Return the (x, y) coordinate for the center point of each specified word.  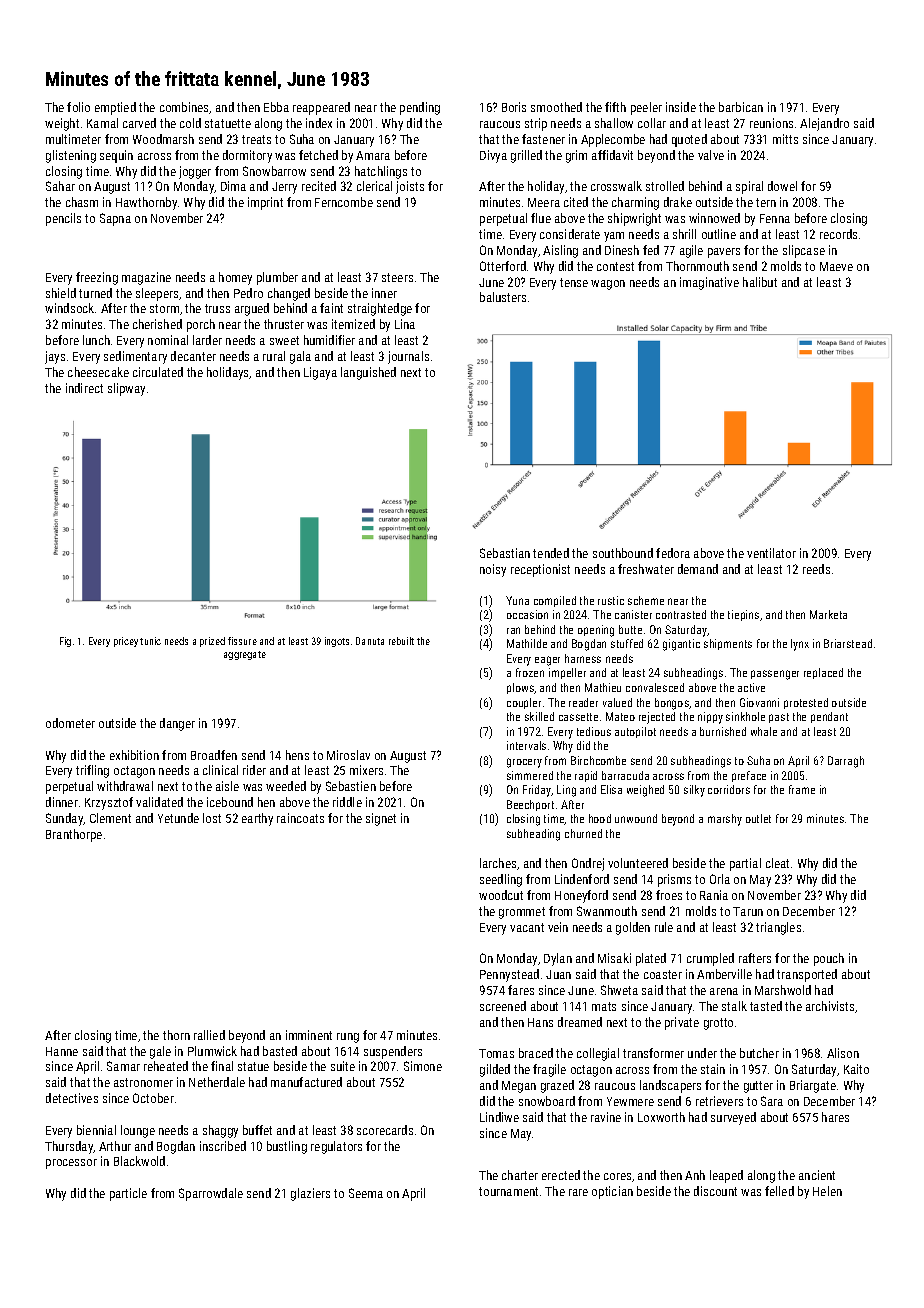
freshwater (646, 569)
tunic (150, 641)
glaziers (310, 1194)
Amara (373, 155)
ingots (337, 642)
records (838, 234)
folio (78, 107)
